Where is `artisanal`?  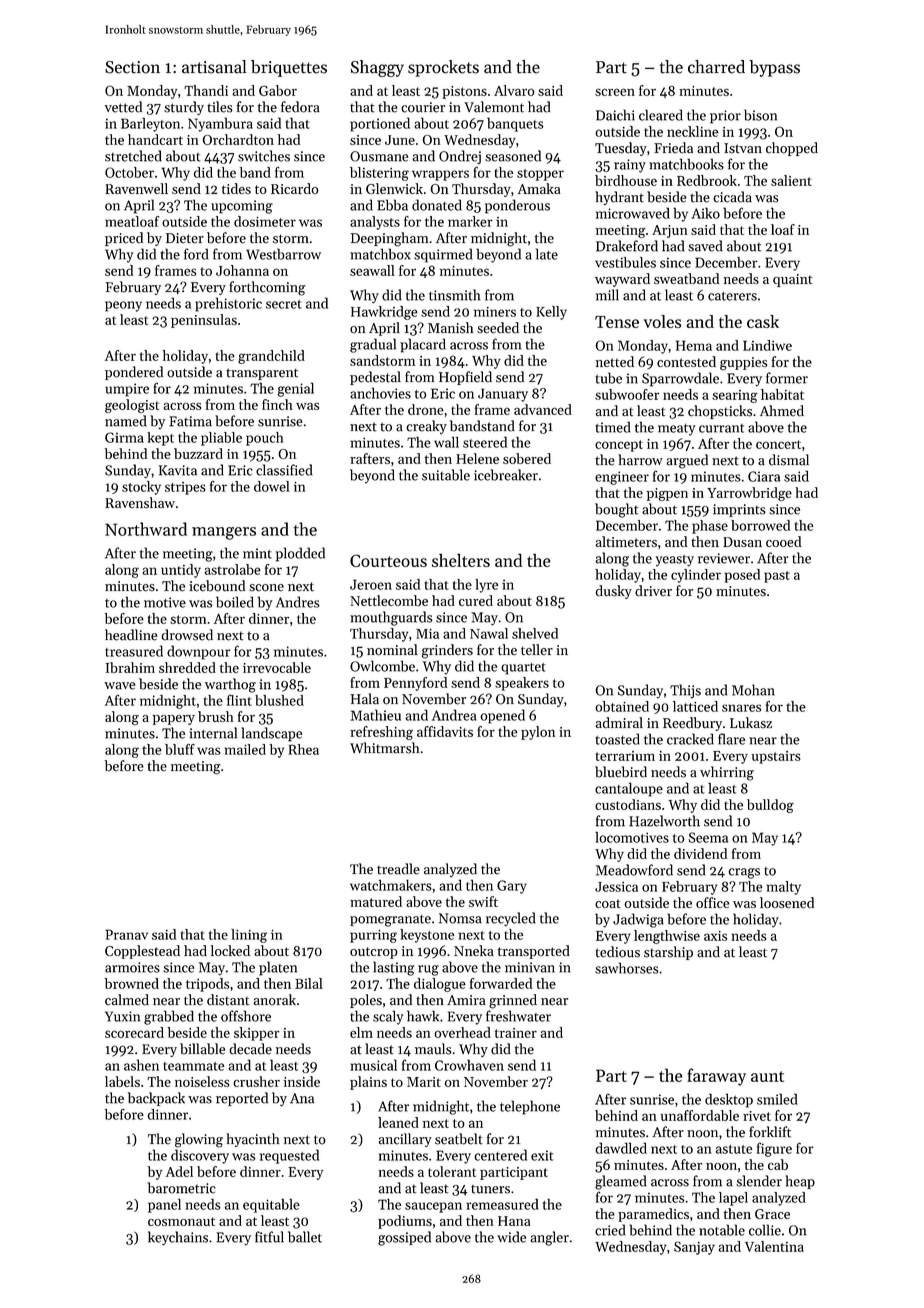 artisanal is located at coordinates (214, 67).
